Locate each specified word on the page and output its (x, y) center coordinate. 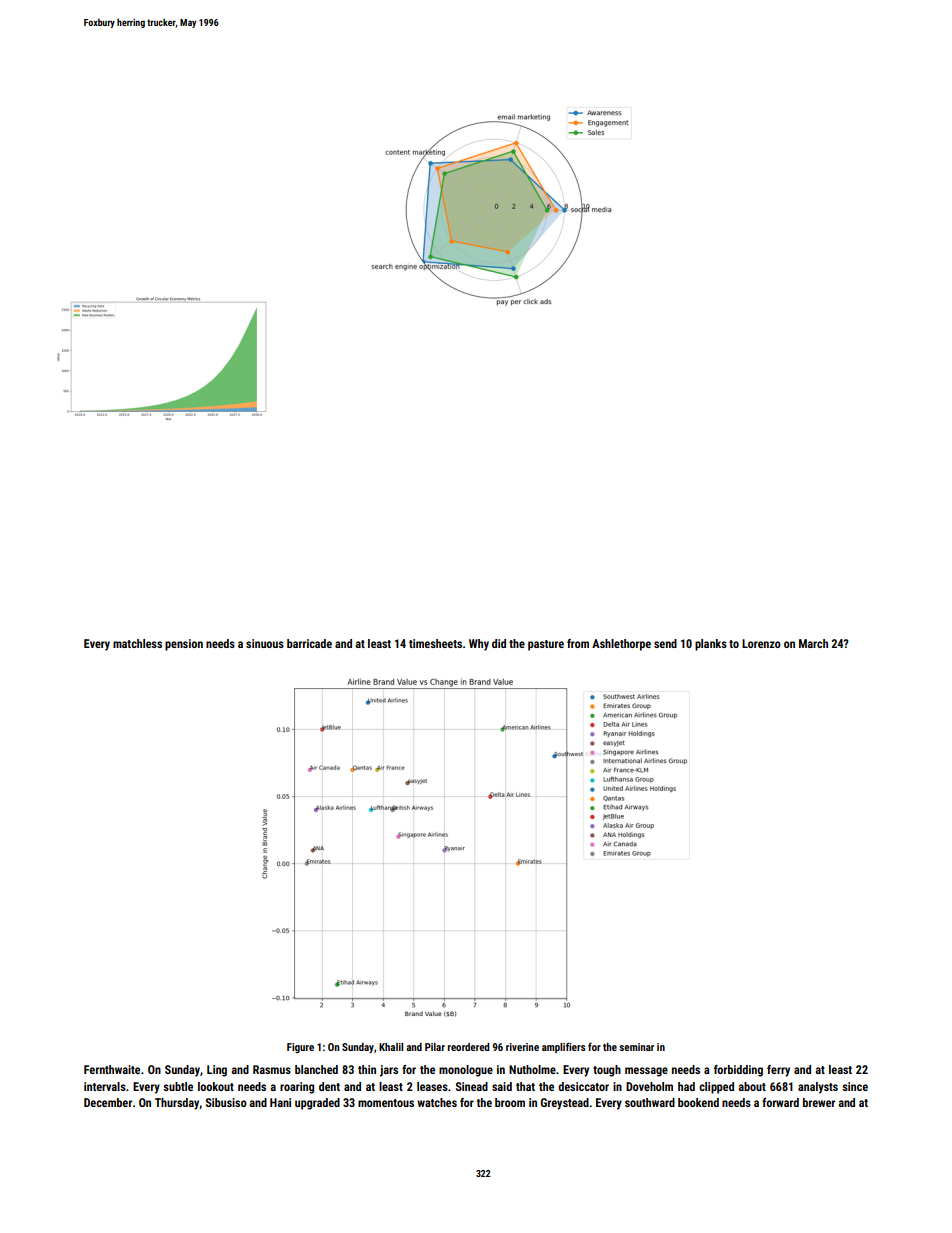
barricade (309, 643)
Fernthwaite (112, 1069)
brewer (819, 1102)
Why (479, 645)
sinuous (265, 643)
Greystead (565, 1104)
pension (184, 645)
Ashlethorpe (621, 645)
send (665, 643)
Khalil (391, 1047)
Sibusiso (226, 1102)
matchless (137, 643)
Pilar (435, 1047)
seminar (636, 1047)
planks (711, 645)
